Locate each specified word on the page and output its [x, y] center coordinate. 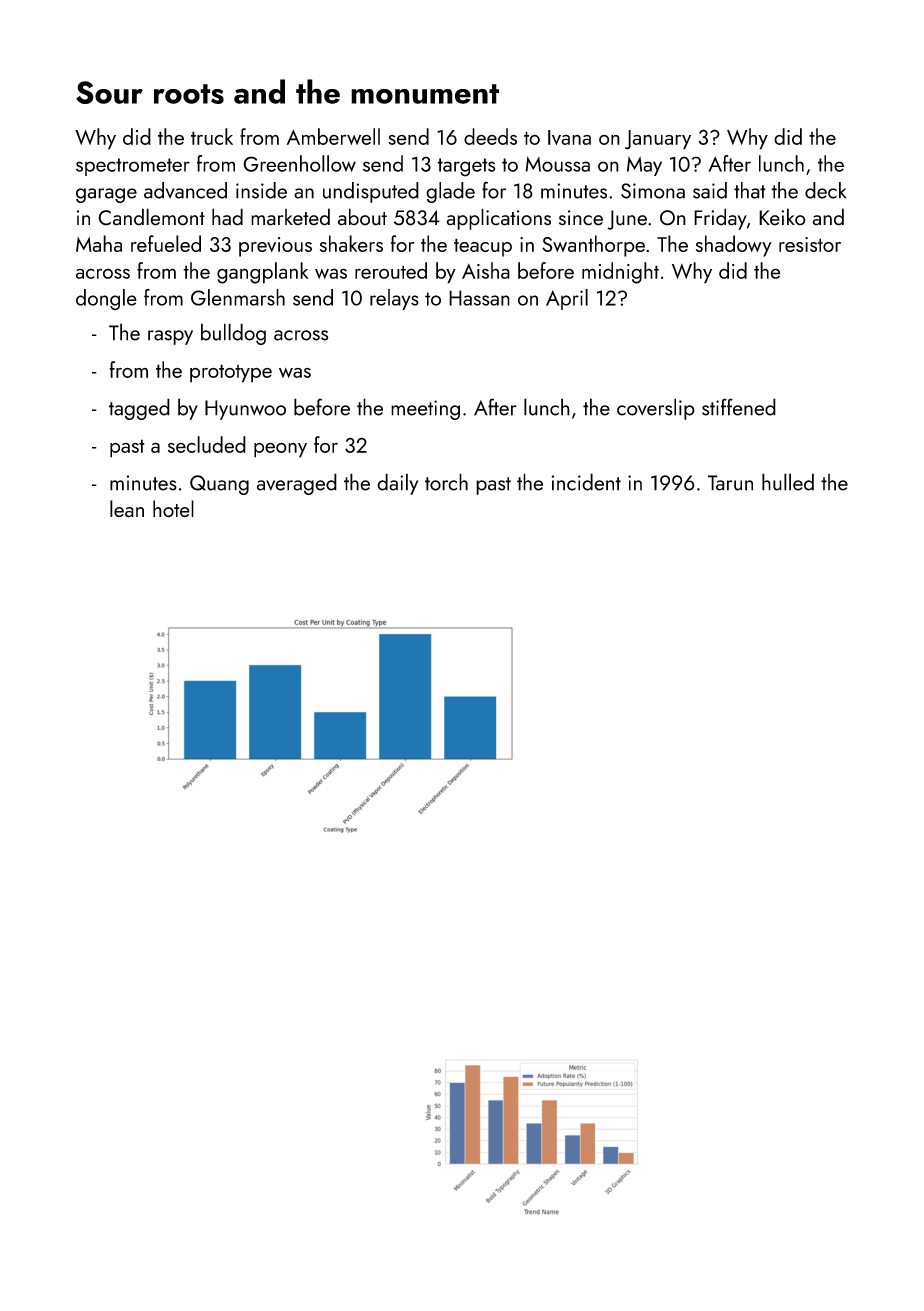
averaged [297, 484]
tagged [139, 409]
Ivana [569, 137]
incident [586, 482]
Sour [109, 92]
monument [425, 94]
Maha [99, 243]
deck [825, 190]
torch [446, 482]
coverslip [656, 409]
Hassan [479, 298]
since [581, 218]
